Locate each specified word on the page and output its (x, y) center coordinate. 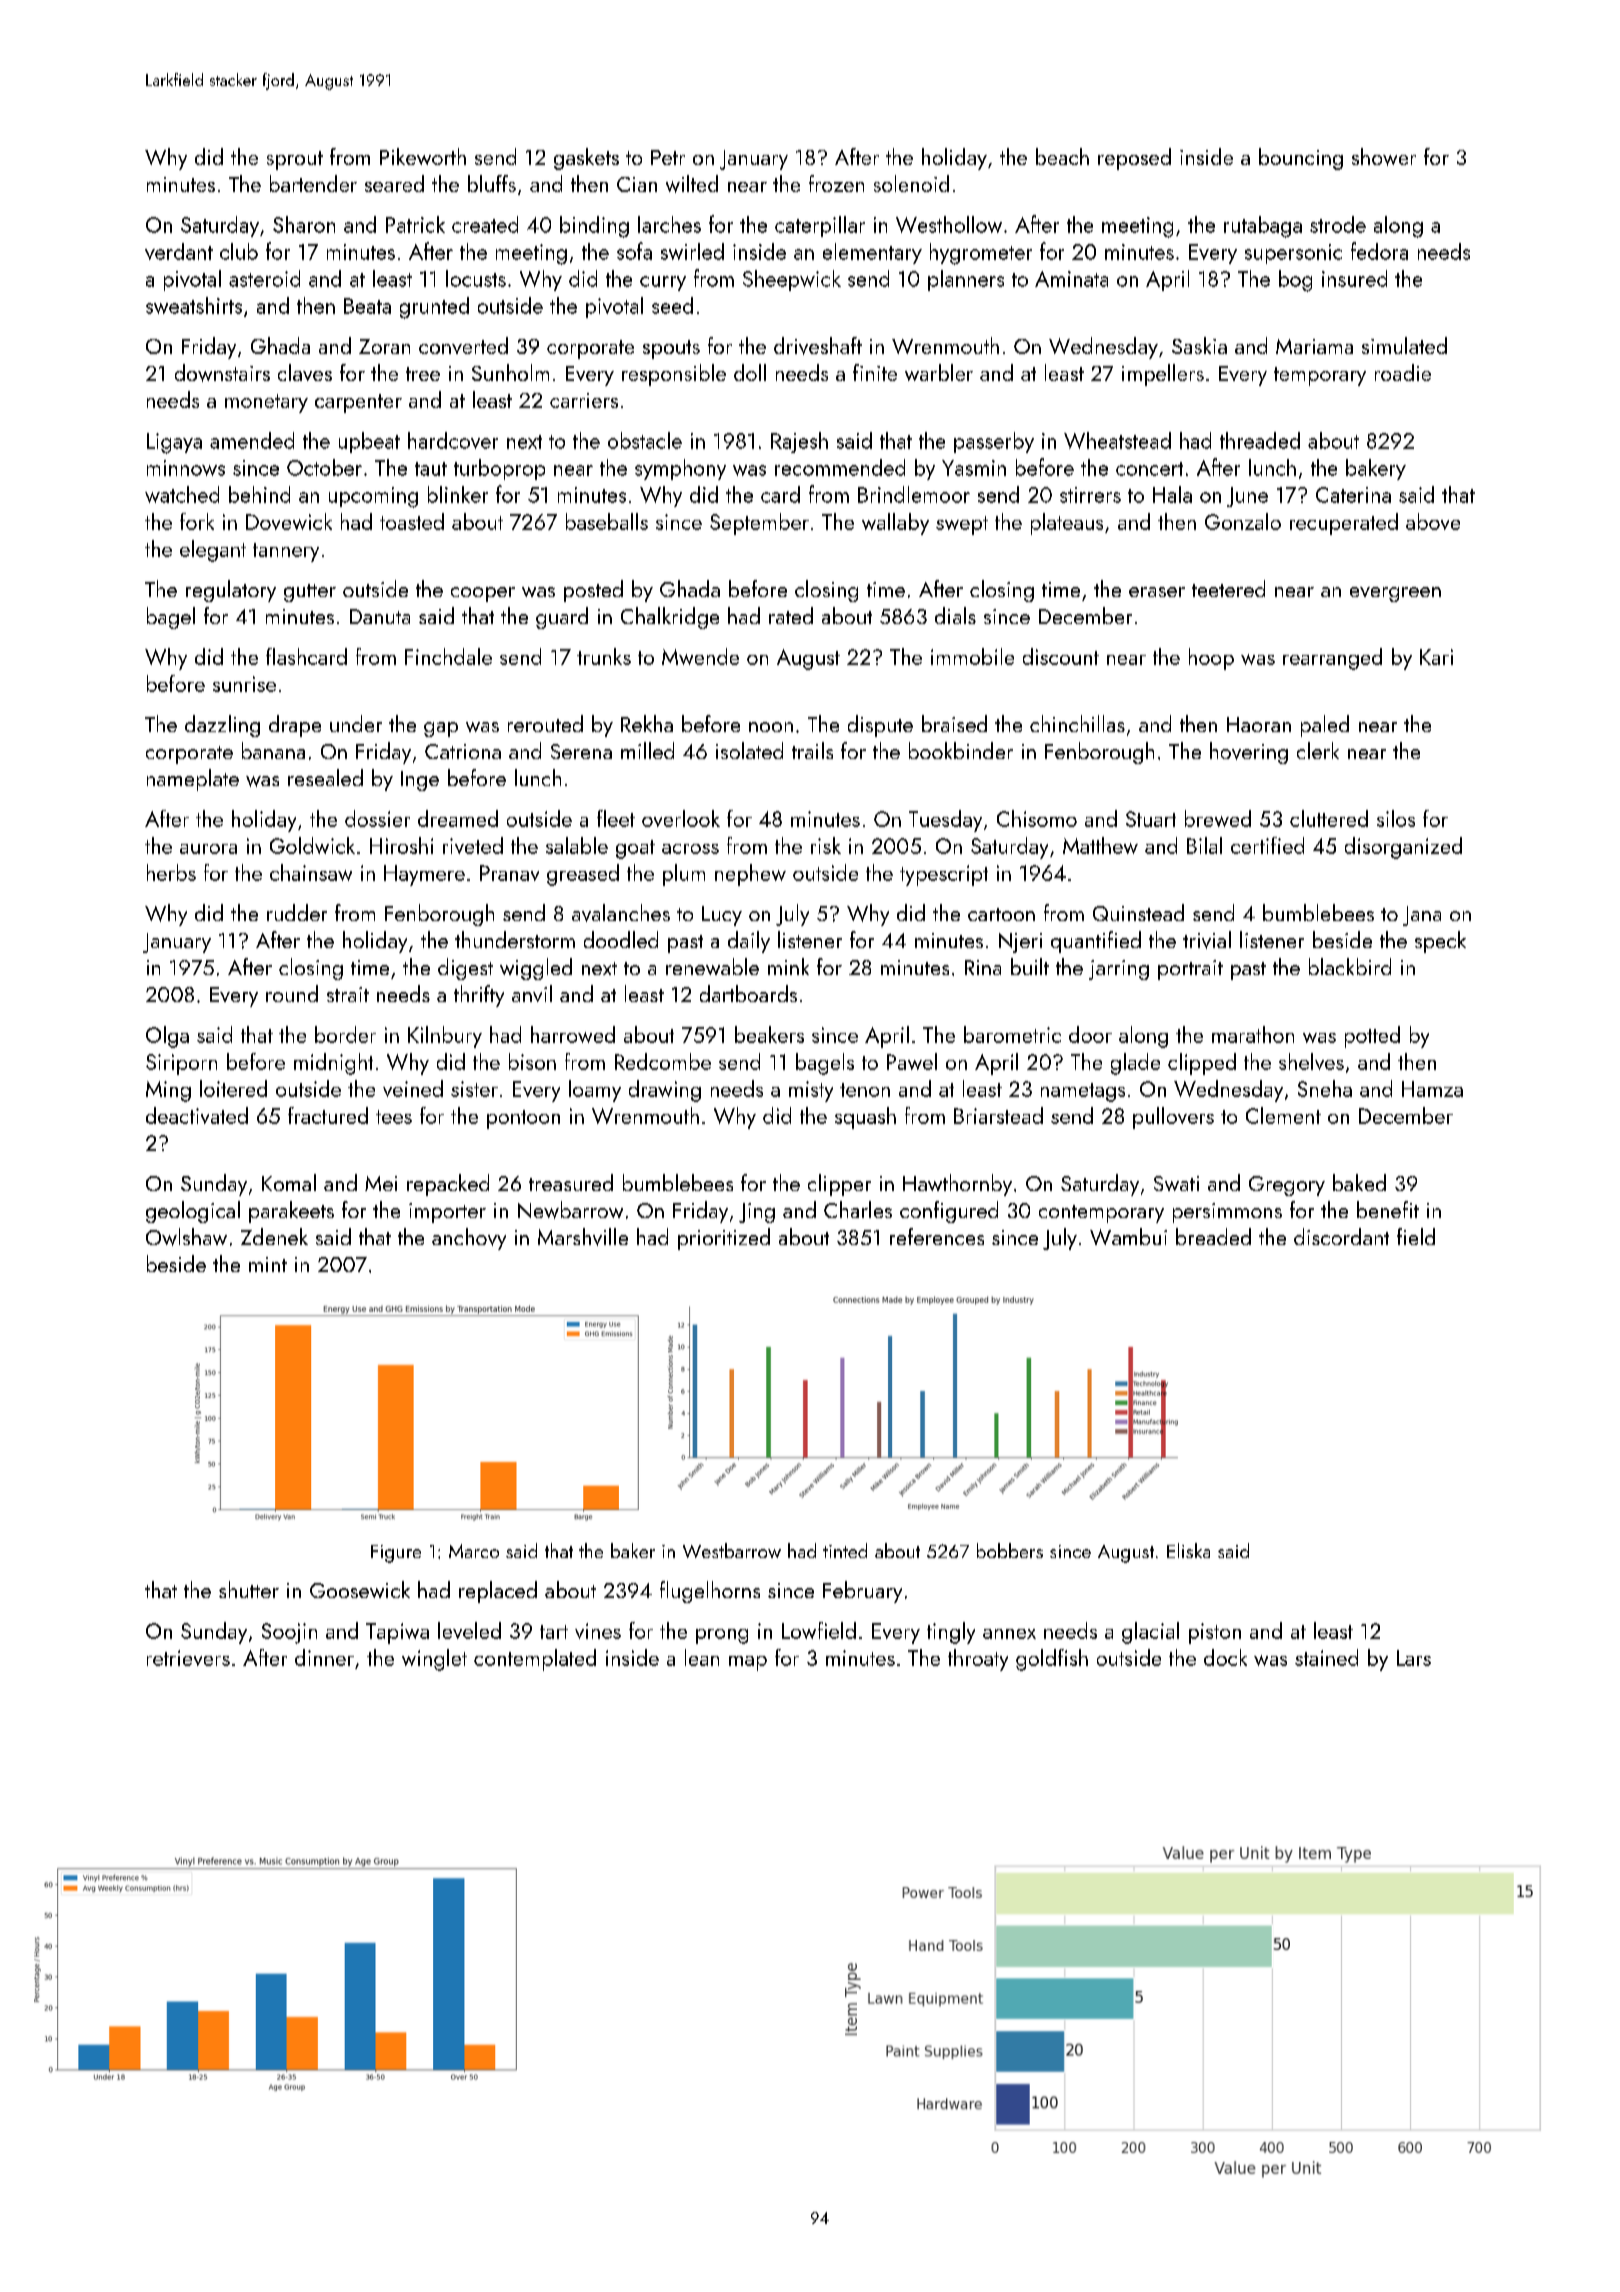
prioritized (724, 1239)
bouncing (1301, 159)
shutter (249, 1589)
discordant (1341, 1236)
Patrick (415, 224)
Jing (757, 1213)
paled (1325, 726)
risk (826, 845)
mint (268, 1264)
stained (1326, 1657)
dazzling (222, 726)
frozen (836, 183)
